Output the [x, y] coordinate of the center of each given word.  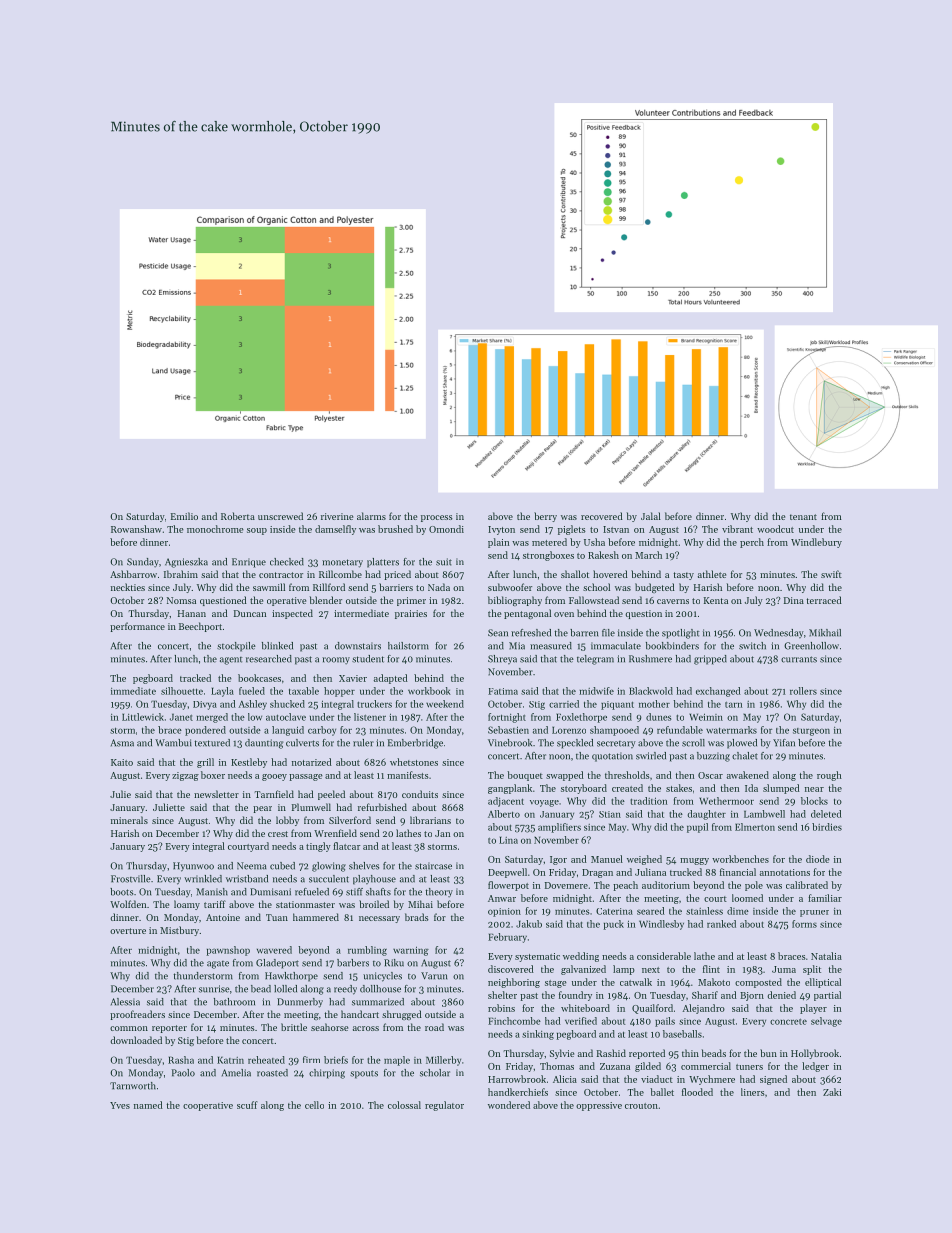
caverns [673, 601]
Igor [558, 860]
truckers [374, 704]
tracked [195, 678]
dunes [659, 717]
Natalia [826, 956]
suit [444, 562]
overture [128, 931]
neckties [128, 587]
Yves [120, 1105]
